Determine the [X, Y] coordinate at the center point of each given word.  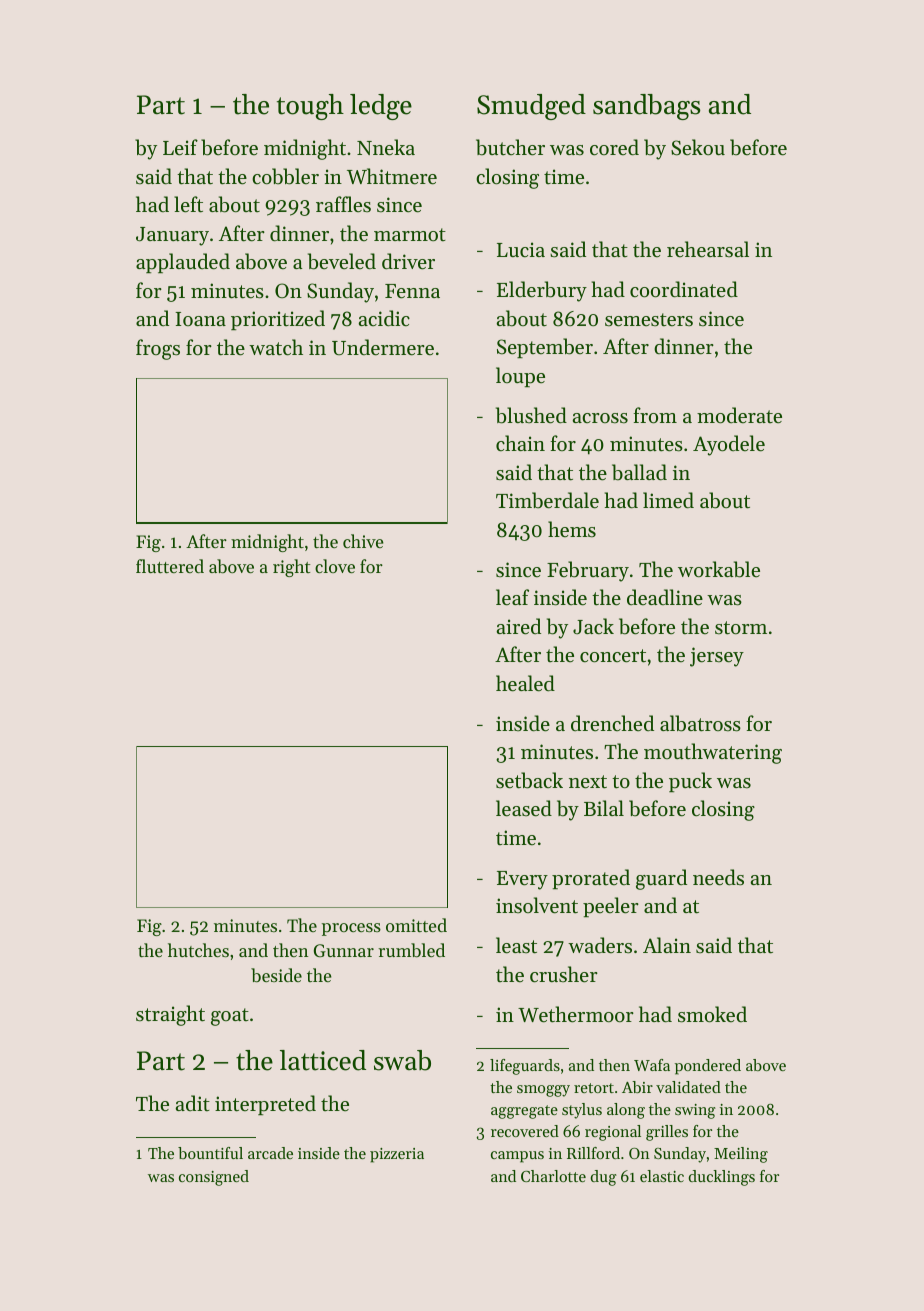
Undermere [383, 347]
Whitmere [392, 176]
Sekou [698, 147]
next [588, 782]
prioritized [278, 320]
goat [230, 1017]
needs [718, 877]
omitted [416, 925]
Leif [180, 147]
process [351, 929]
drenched [612, 723]
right [291, 568]
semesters [649, 320]
